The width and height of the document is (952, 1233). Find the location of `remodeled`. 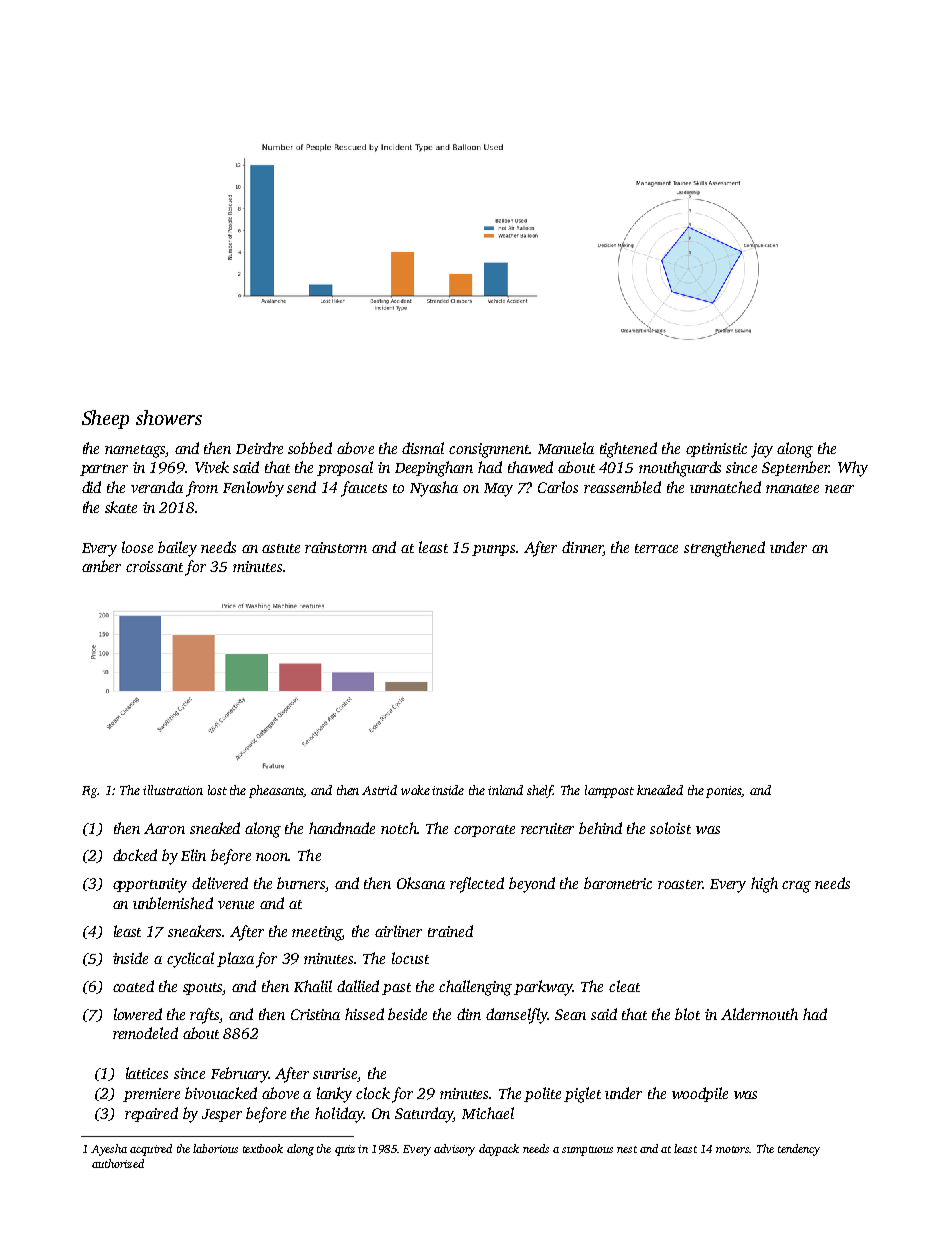

remodeled is located at coordinates (145, 1033).
